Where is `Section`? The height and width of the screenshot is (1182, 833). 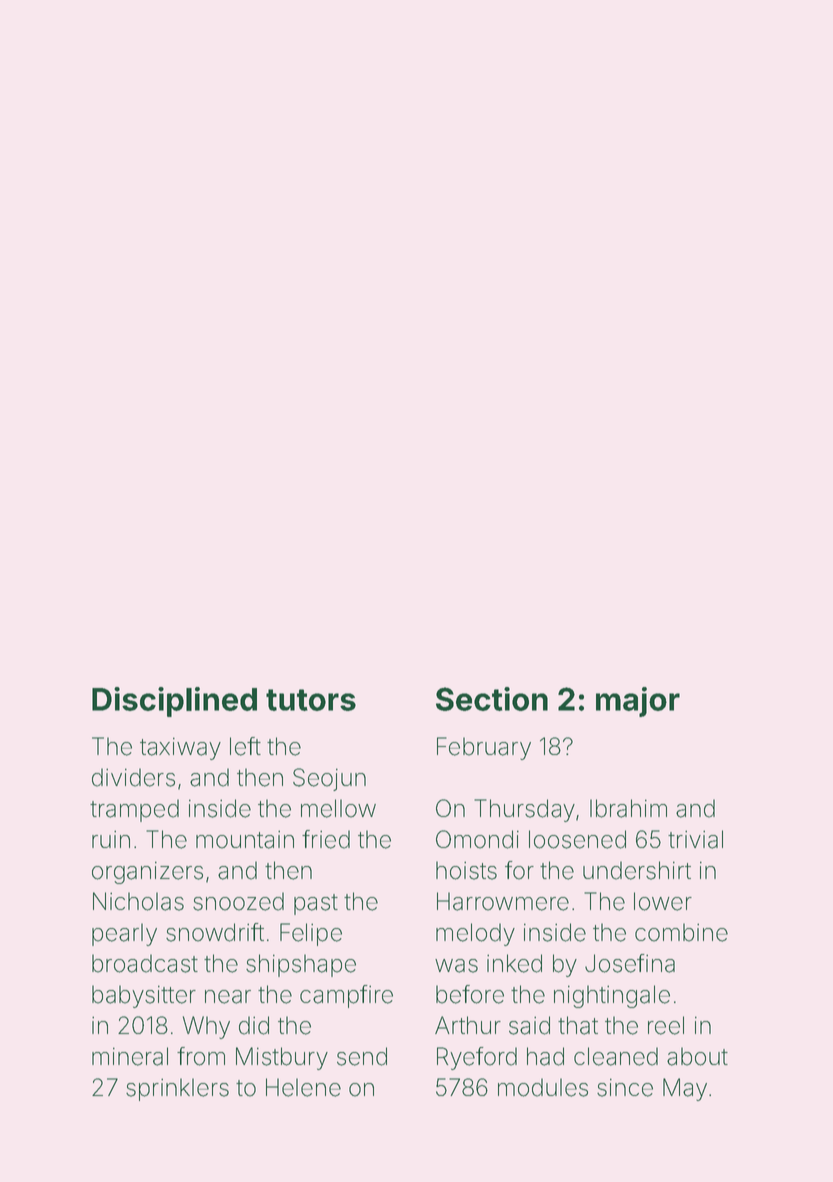
Section is located at coordinates (492, 699).
